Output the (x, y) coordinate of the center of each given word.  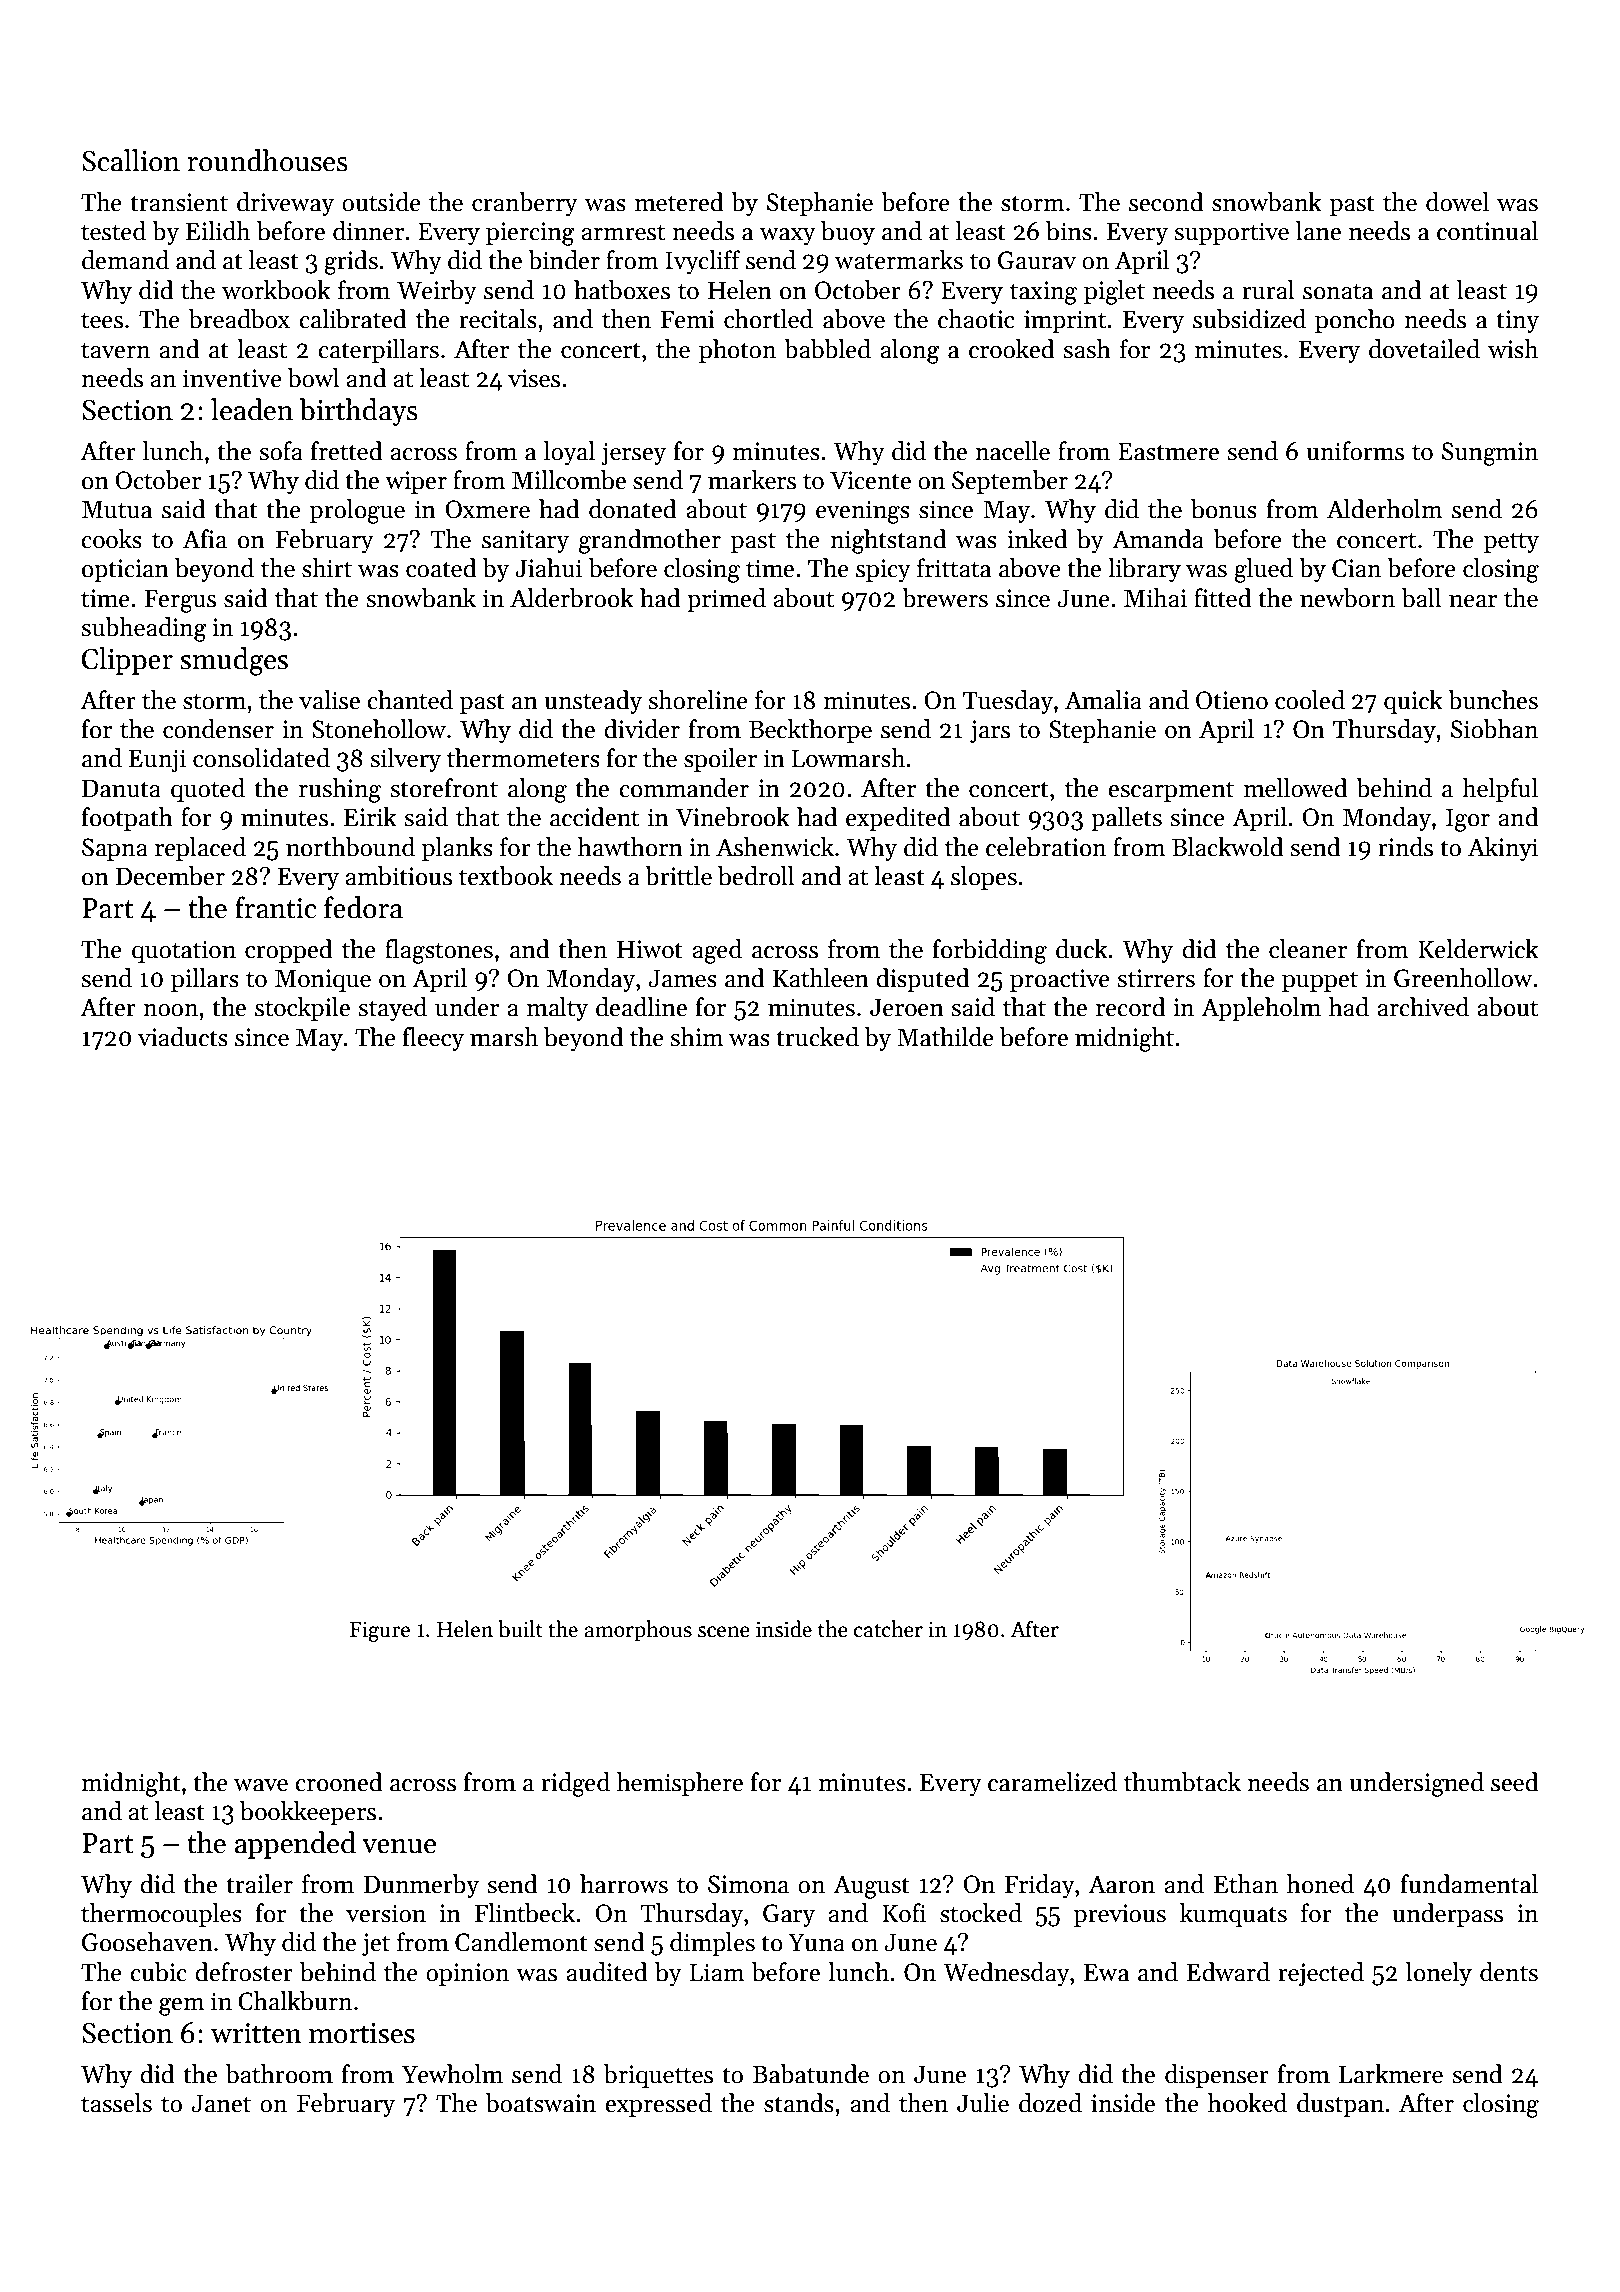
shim (697, 1037)
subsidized (1249, 319)
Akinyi (1503, 849)
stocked (981, 1913)
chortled (768, 319)
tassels (116, 2103)
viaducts (183, 1037)
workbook (276, 290)
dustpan (1340, 2105)
